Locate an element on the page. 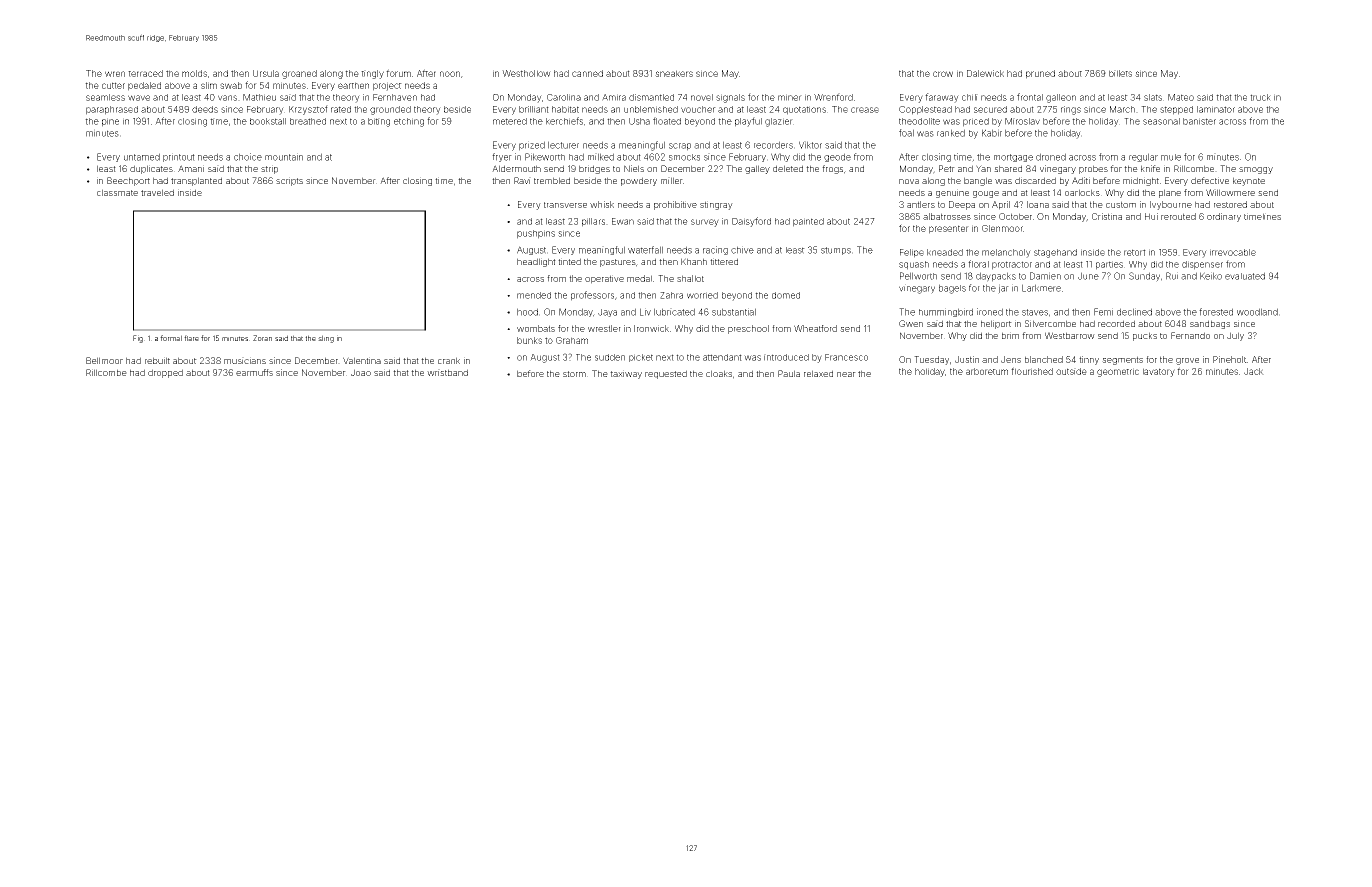 The image size is (1372, 887). Carolina is located at coordinates (564, 97).
